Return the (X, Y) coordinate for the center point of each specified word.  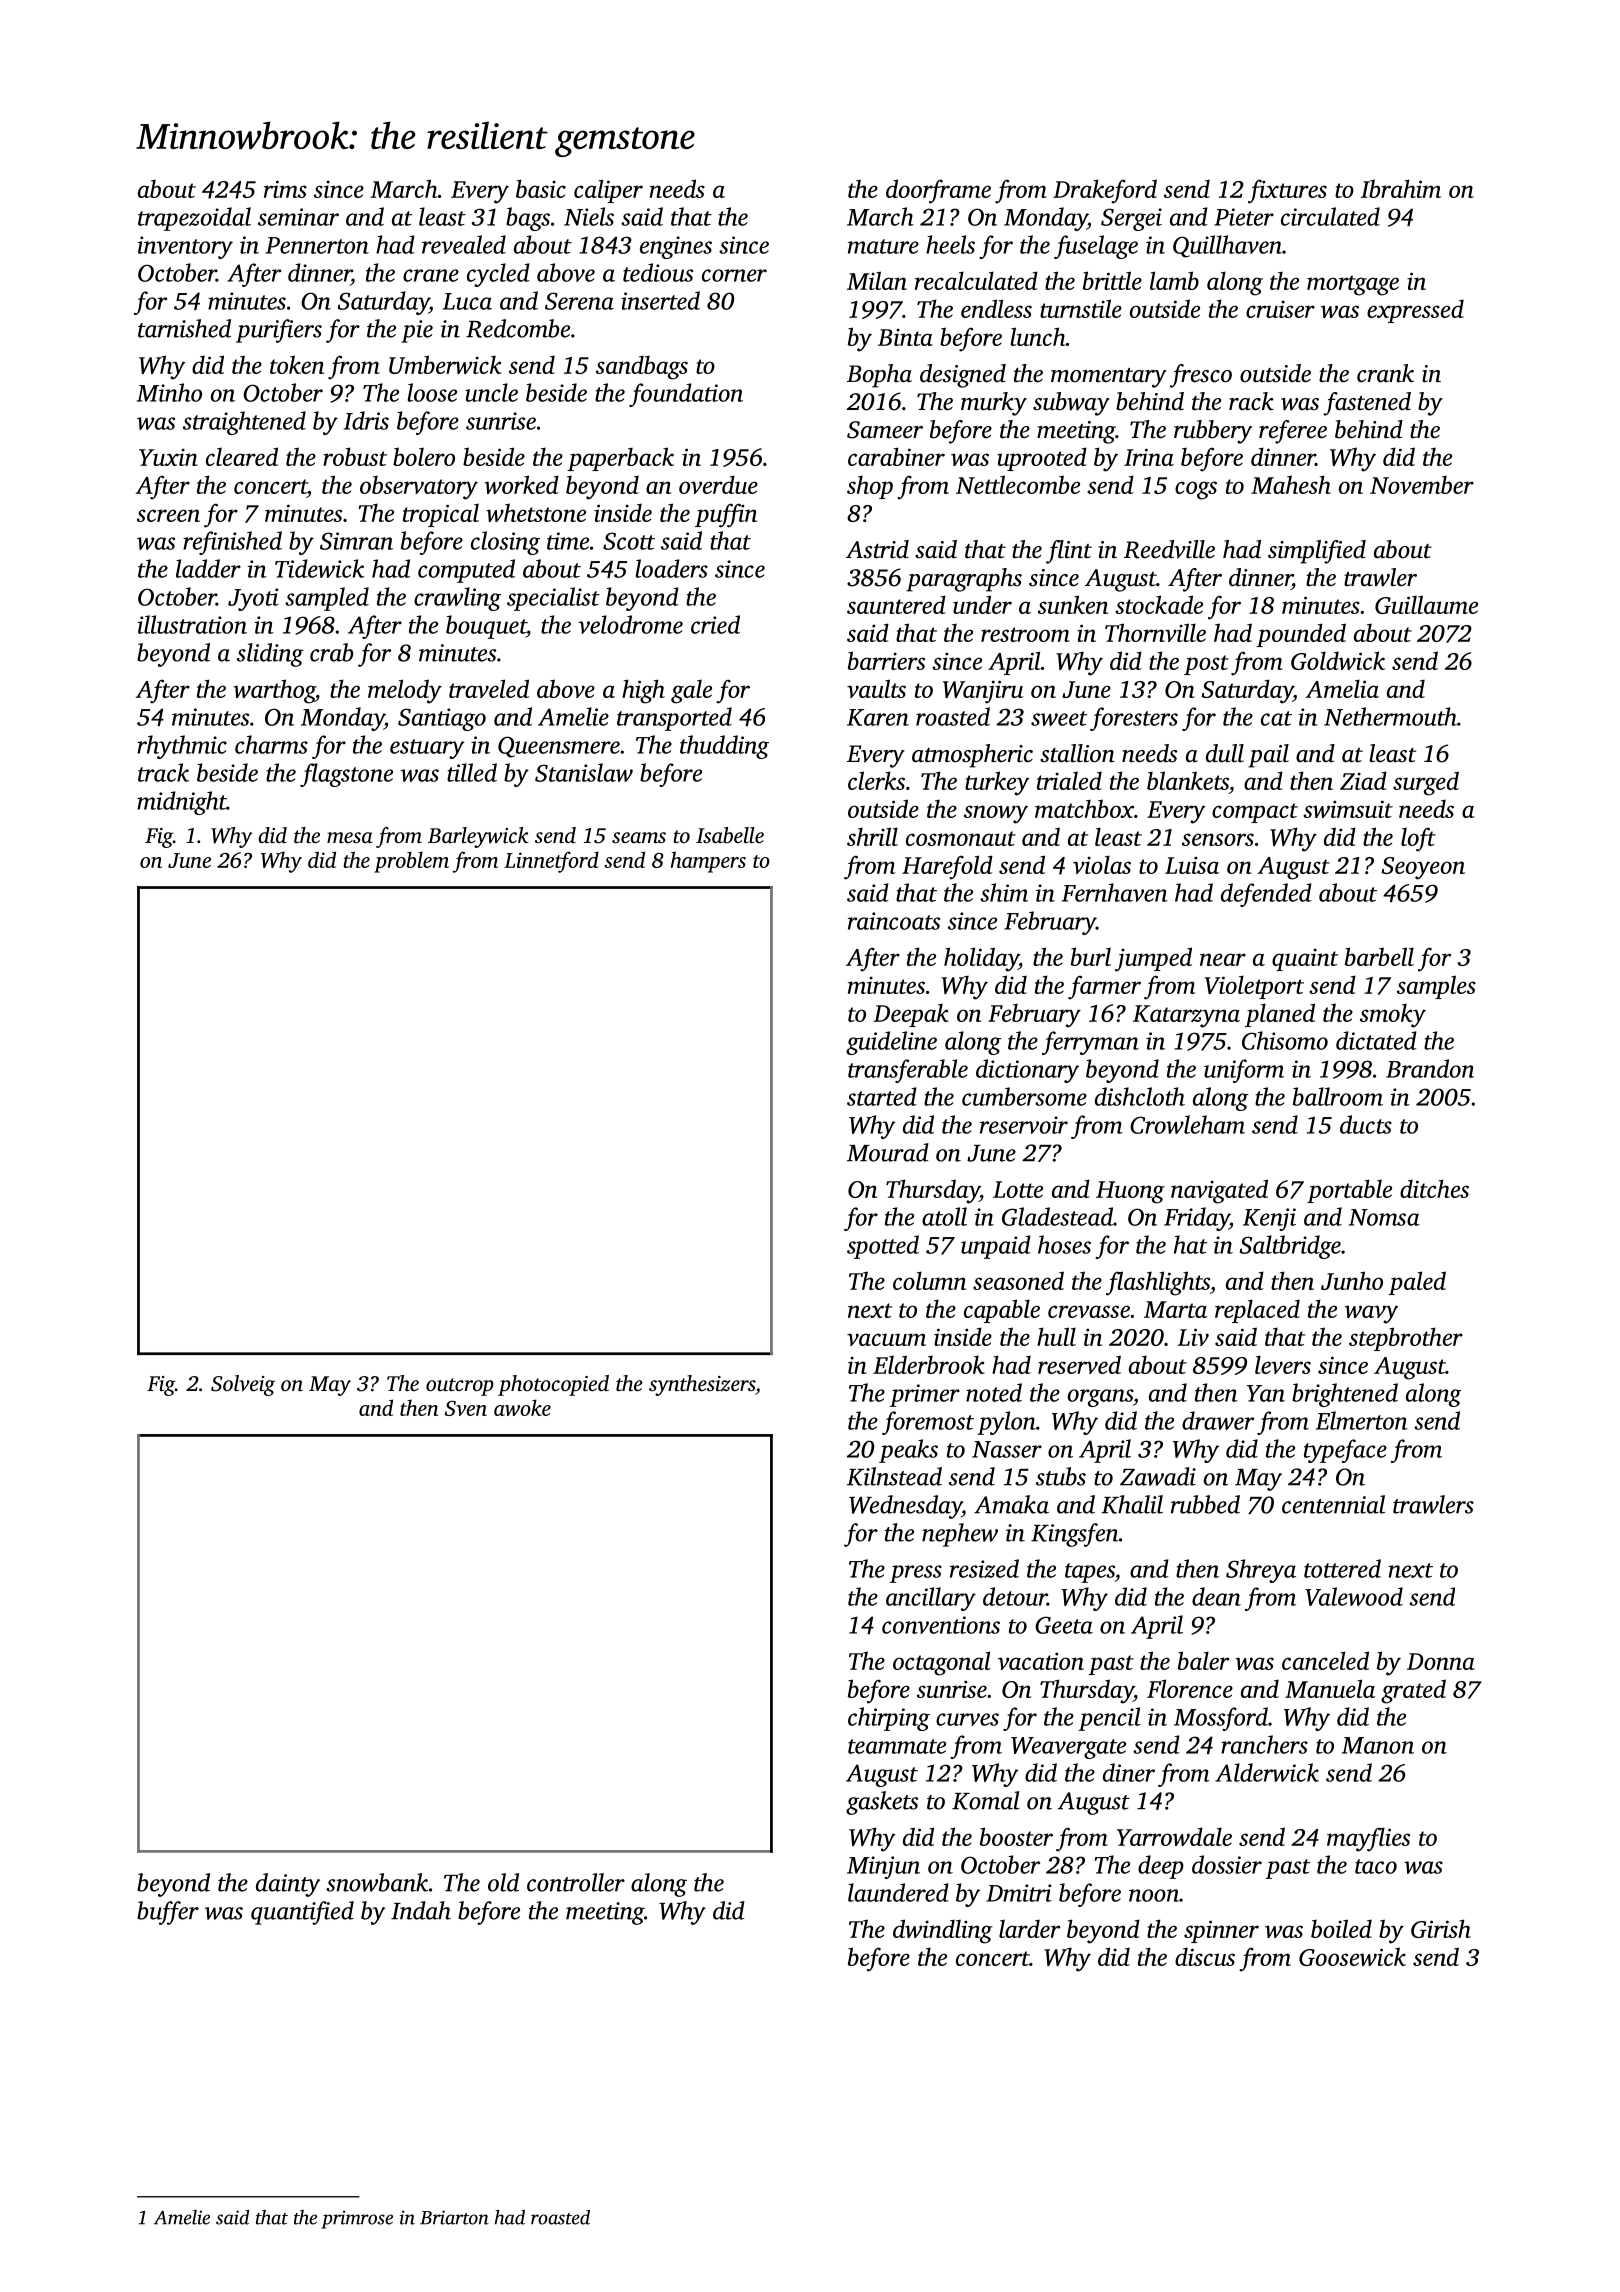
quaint (1305, 960)
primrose (357, 2219)
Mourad (888, 1152)
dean (1216, 1596)
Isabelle (730, 835)
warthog (274, 691)
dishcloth (1140, 1096)
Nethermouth (1390, 716)
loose (432, 392)
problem (411, 862)
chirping (889, 1719)
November (1422, 485)
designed (963, 376)
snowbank (377, 1882)
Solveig (243, 1385)
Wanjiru (983, 692)
